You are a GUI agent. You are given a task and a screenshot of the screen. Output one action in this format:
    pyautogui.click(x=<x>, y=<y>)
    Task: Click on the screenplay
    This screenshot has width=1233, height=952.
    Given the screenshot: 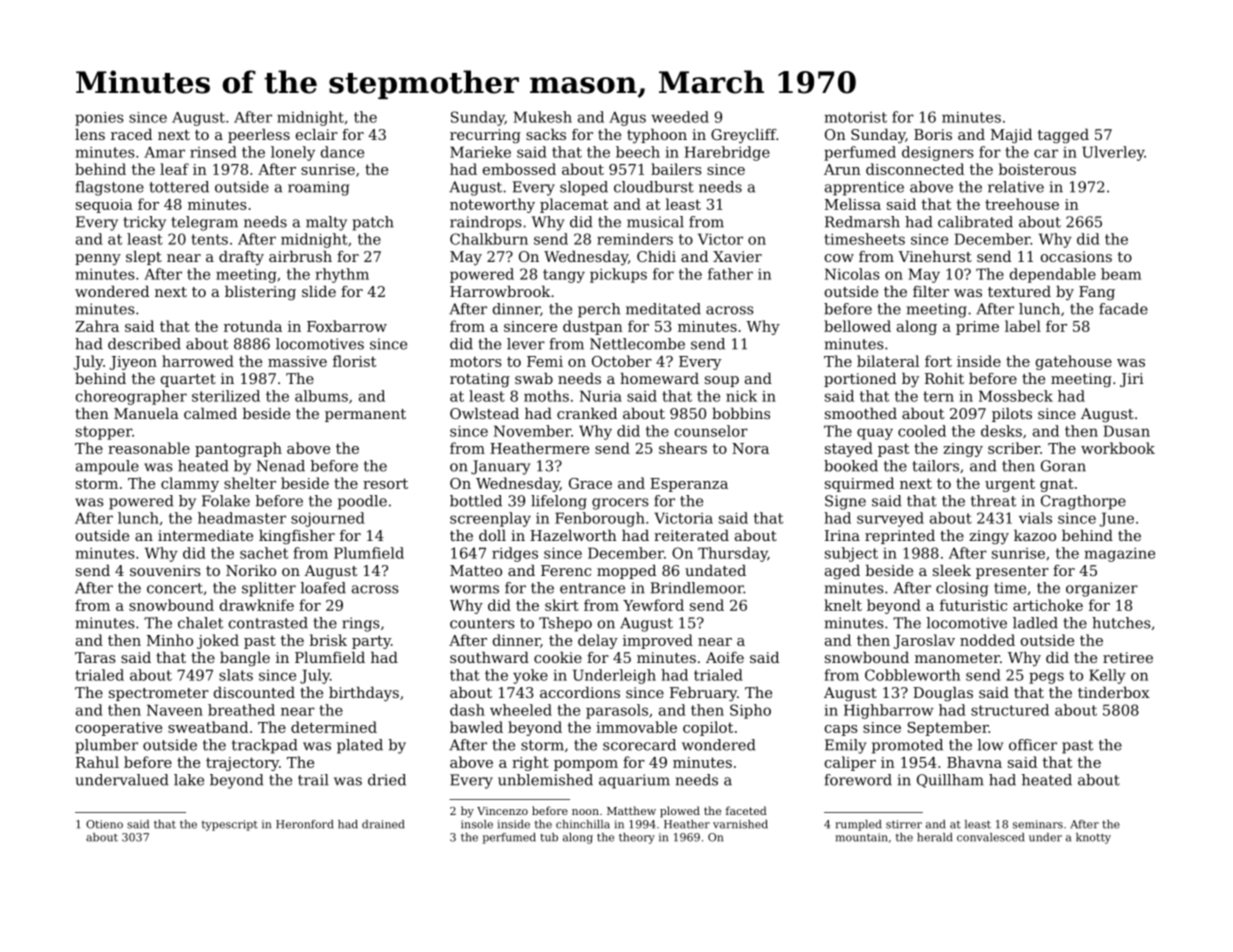 What is the action you would take?
    pyautogui.click(x=490, y=519)
